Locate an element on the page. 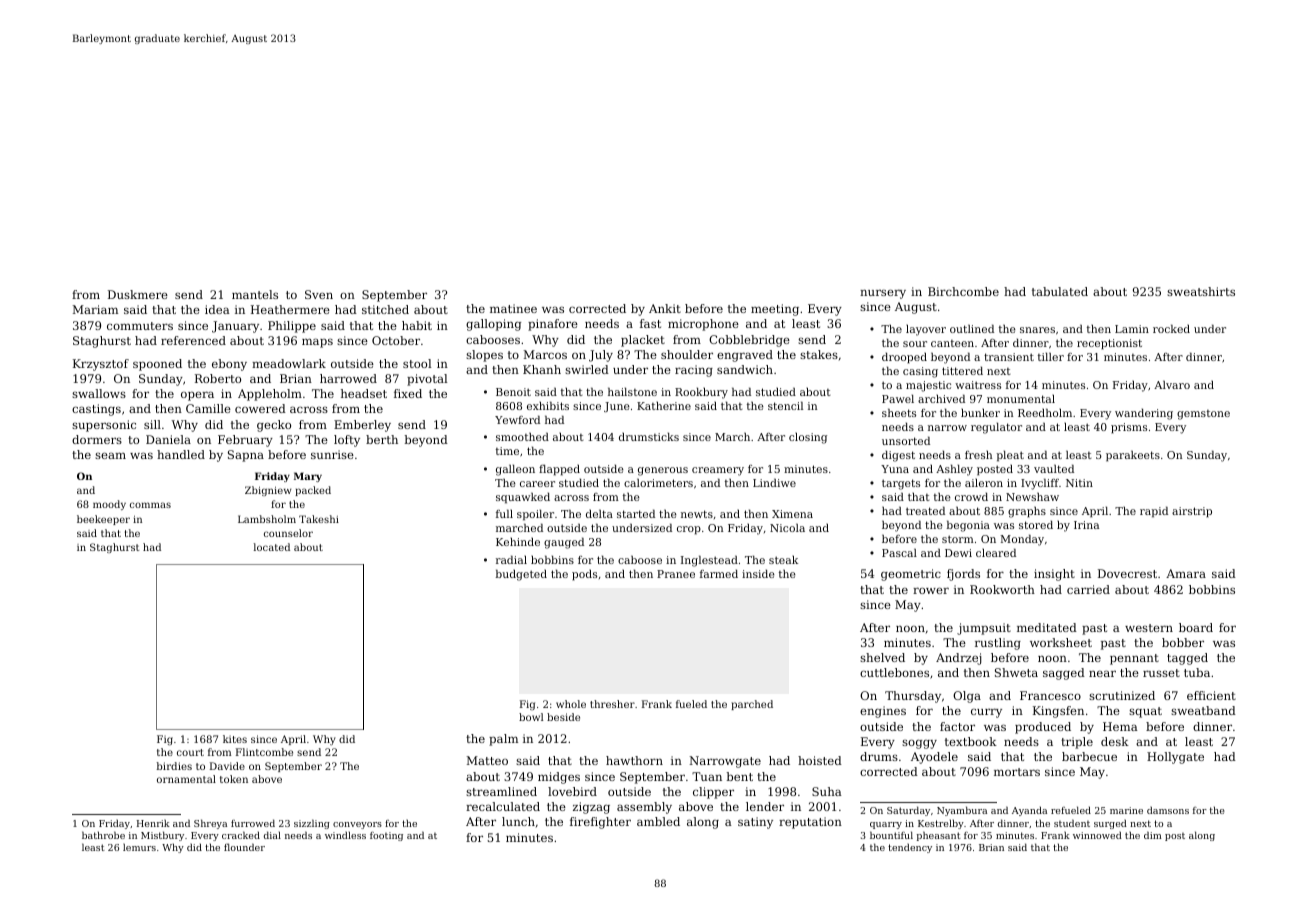 The image size is (1308, 924). Yuna is located at coordinates (895, 469).
